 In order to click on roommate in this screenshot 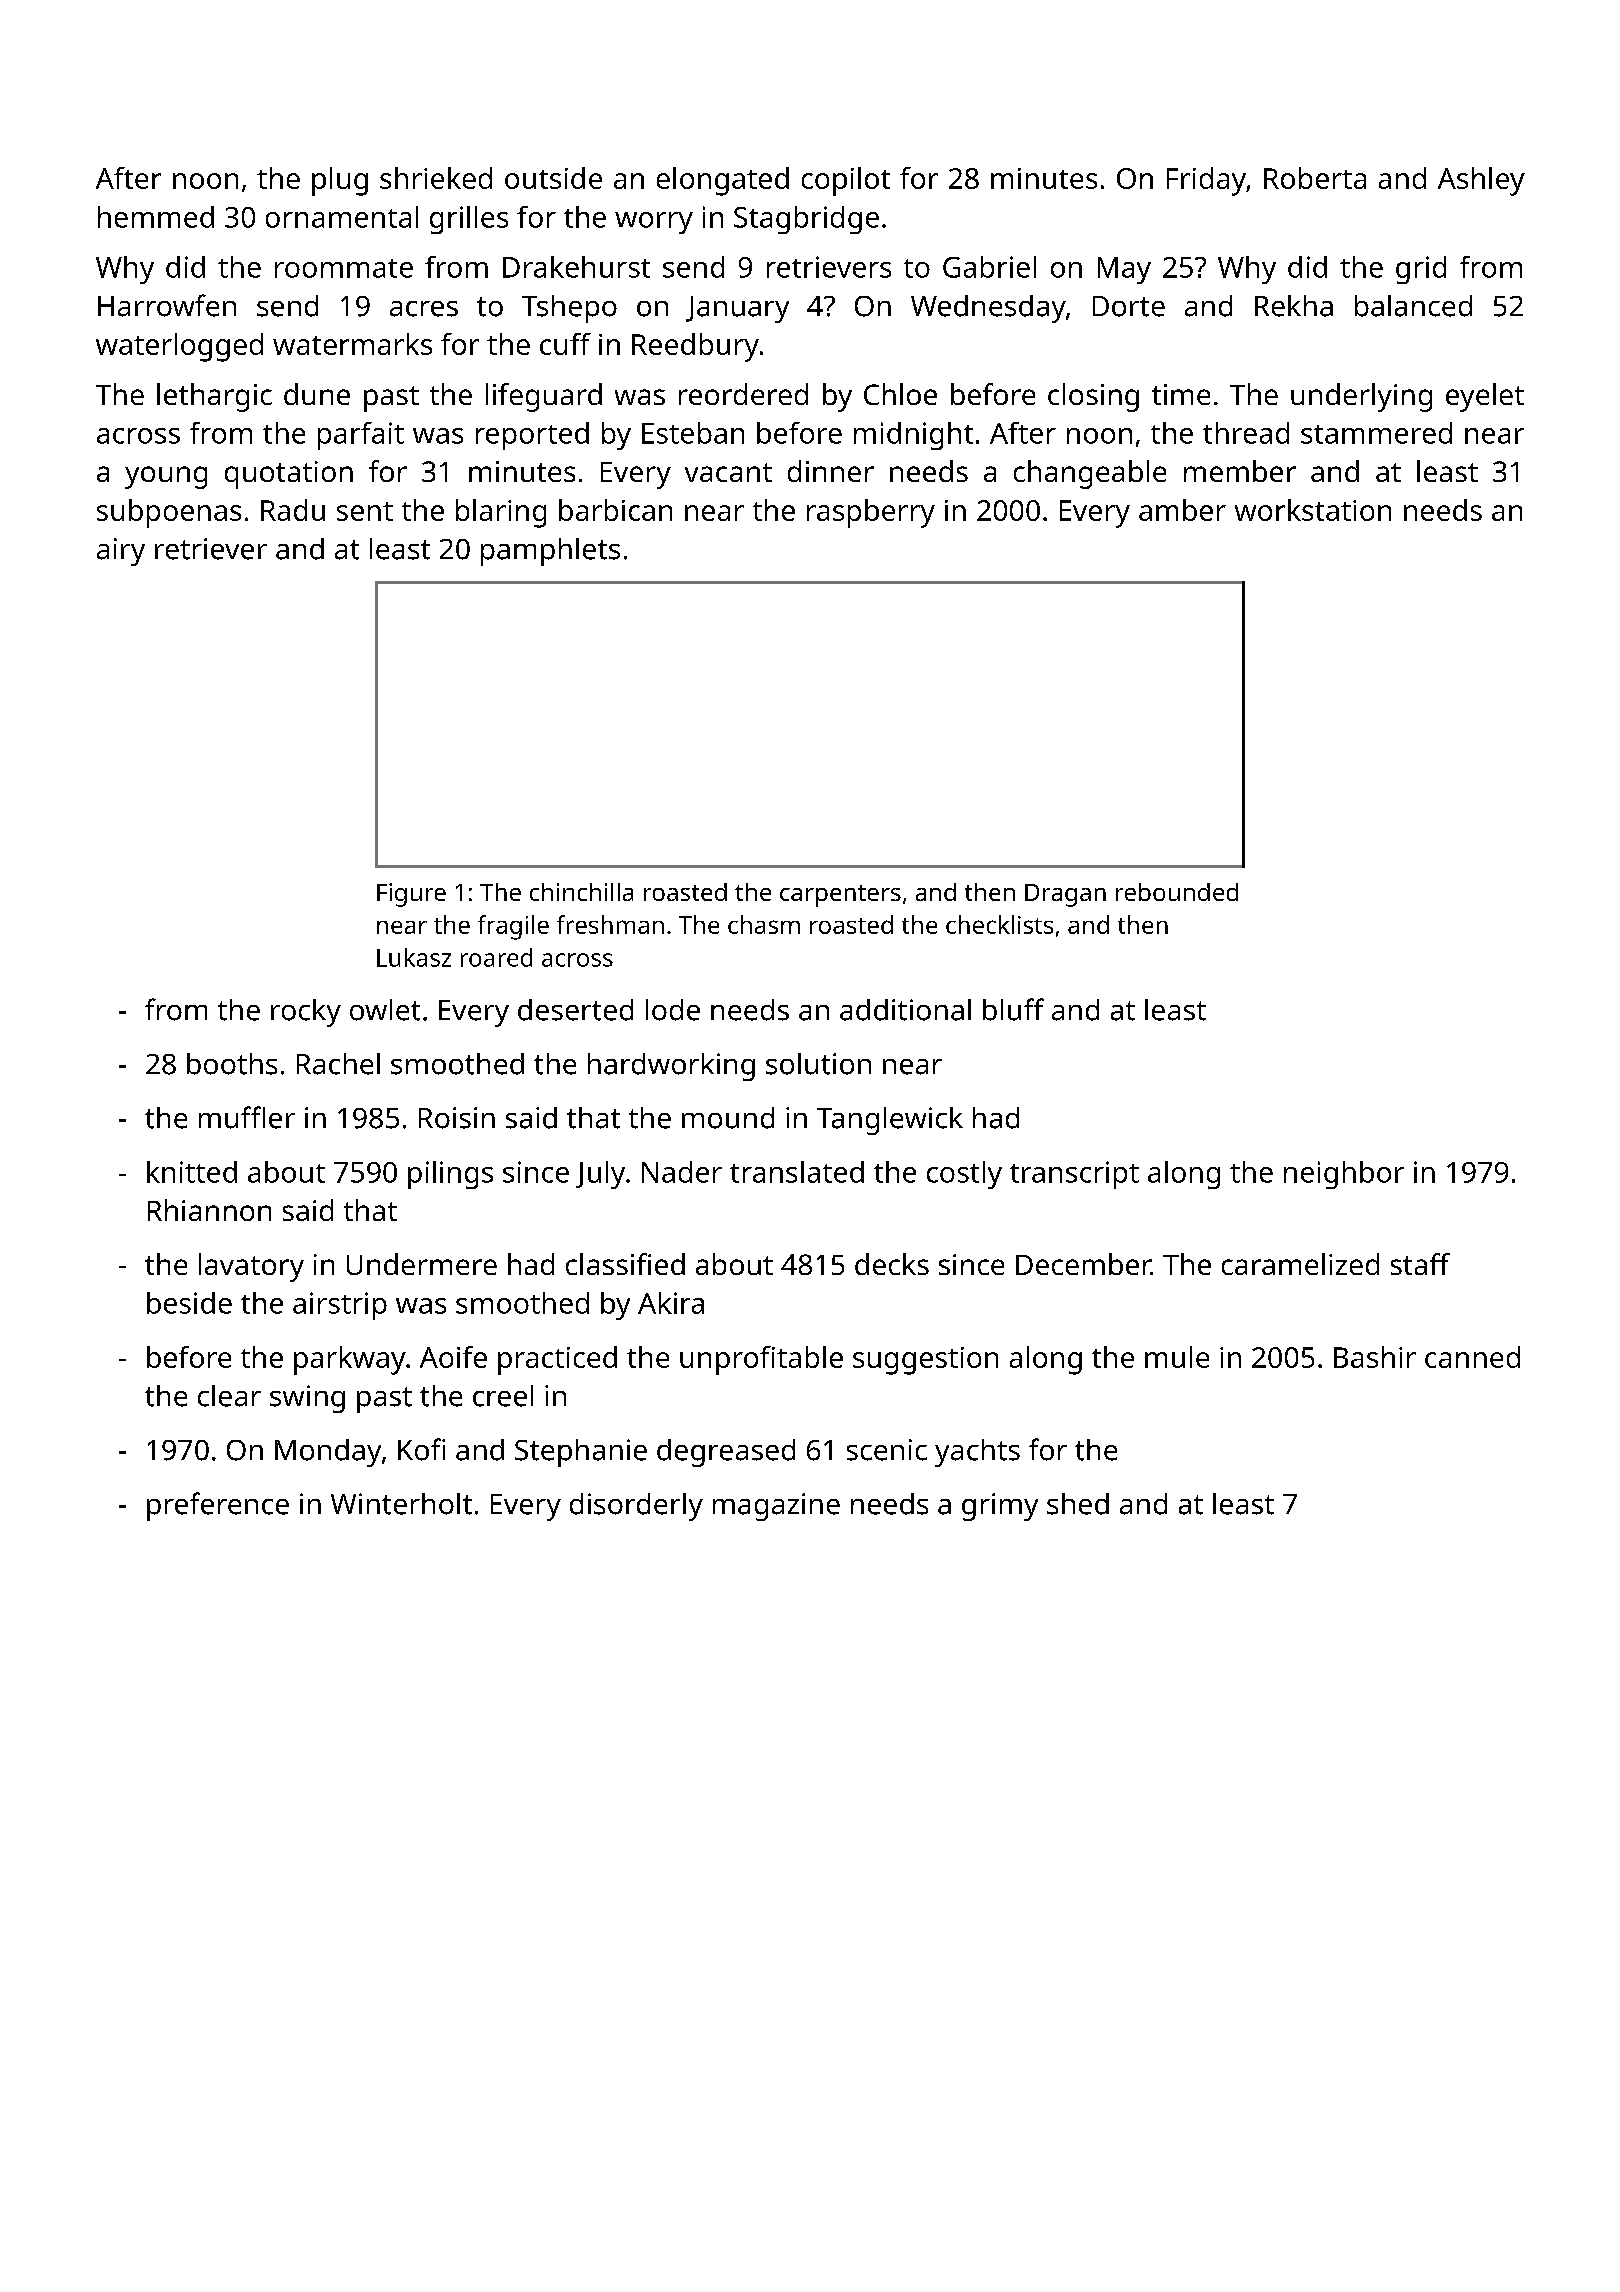, I will do `click(344, 268)`.
